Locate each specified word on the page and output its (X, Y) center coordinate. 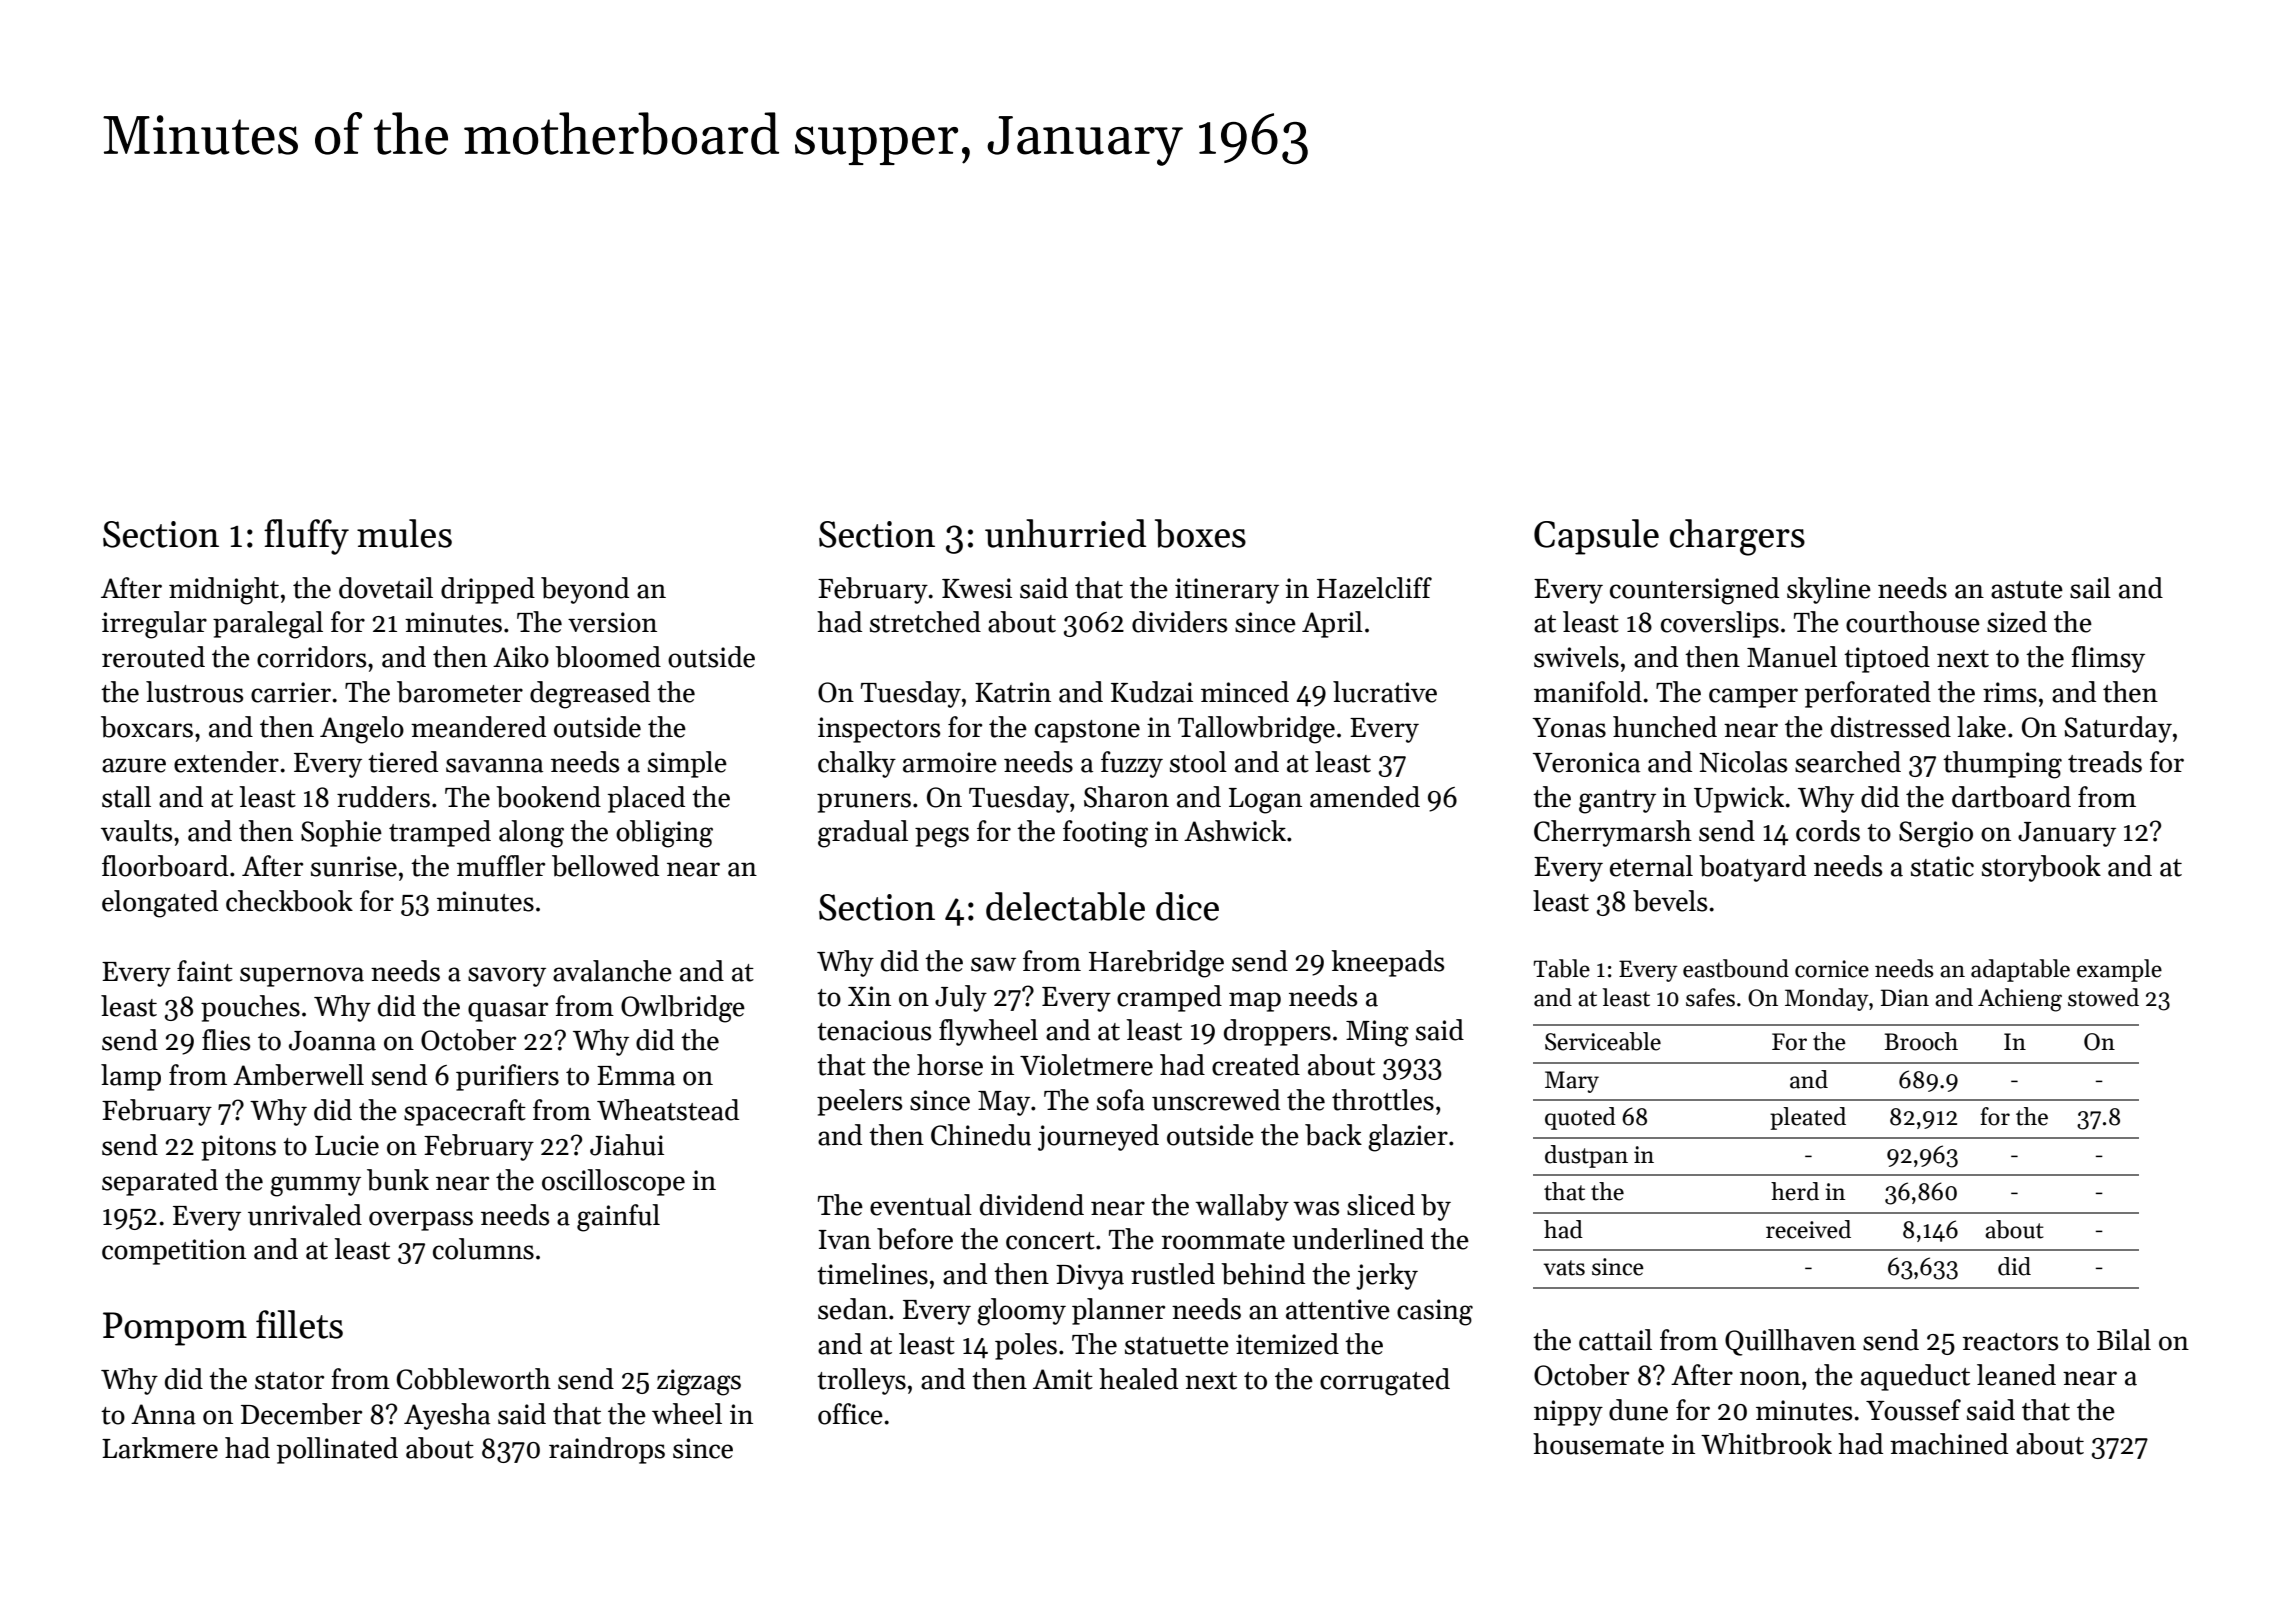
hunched (1665, 727)
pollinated (337, 1450)
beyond (585, 590)
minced (1245, 692)
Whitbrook (1766, 1444)
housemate (1598, 1444)
